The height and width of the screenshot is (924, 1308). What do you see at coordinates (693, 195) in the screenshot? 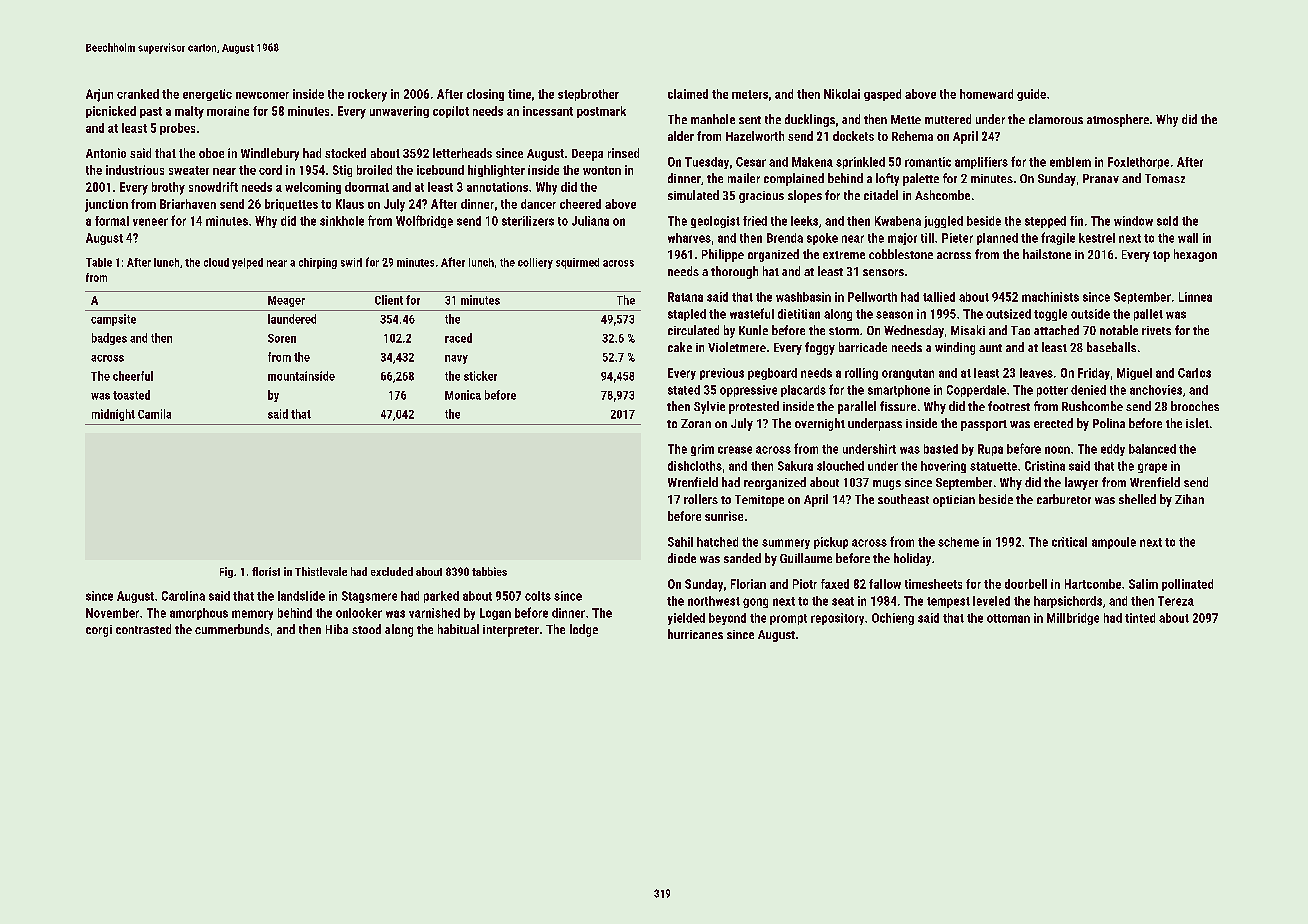
I see `simulated` at bounding box center [693, 195].
